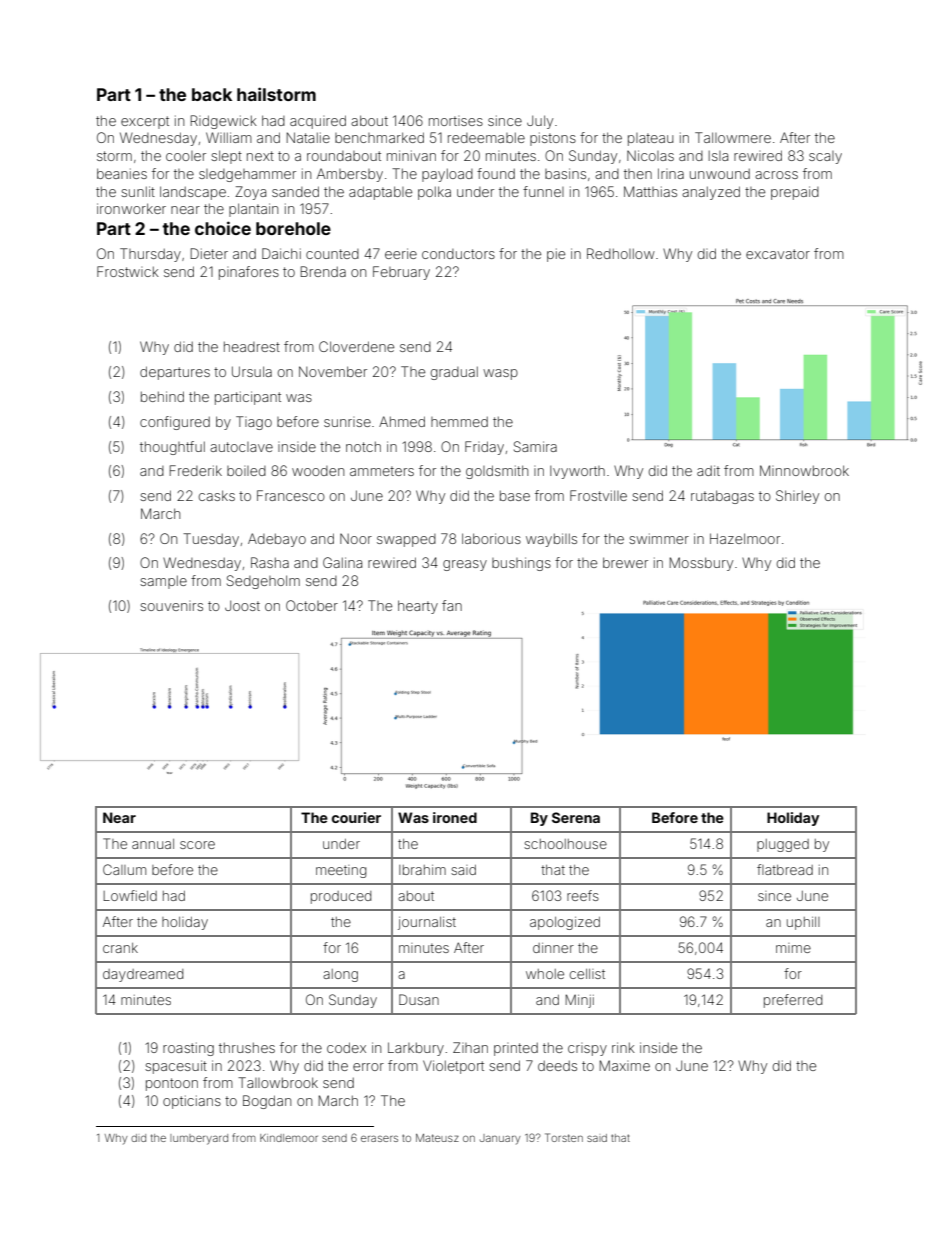  Describe the element at coordinates (382, 471) in the document. I see `ammeters` at that location.
